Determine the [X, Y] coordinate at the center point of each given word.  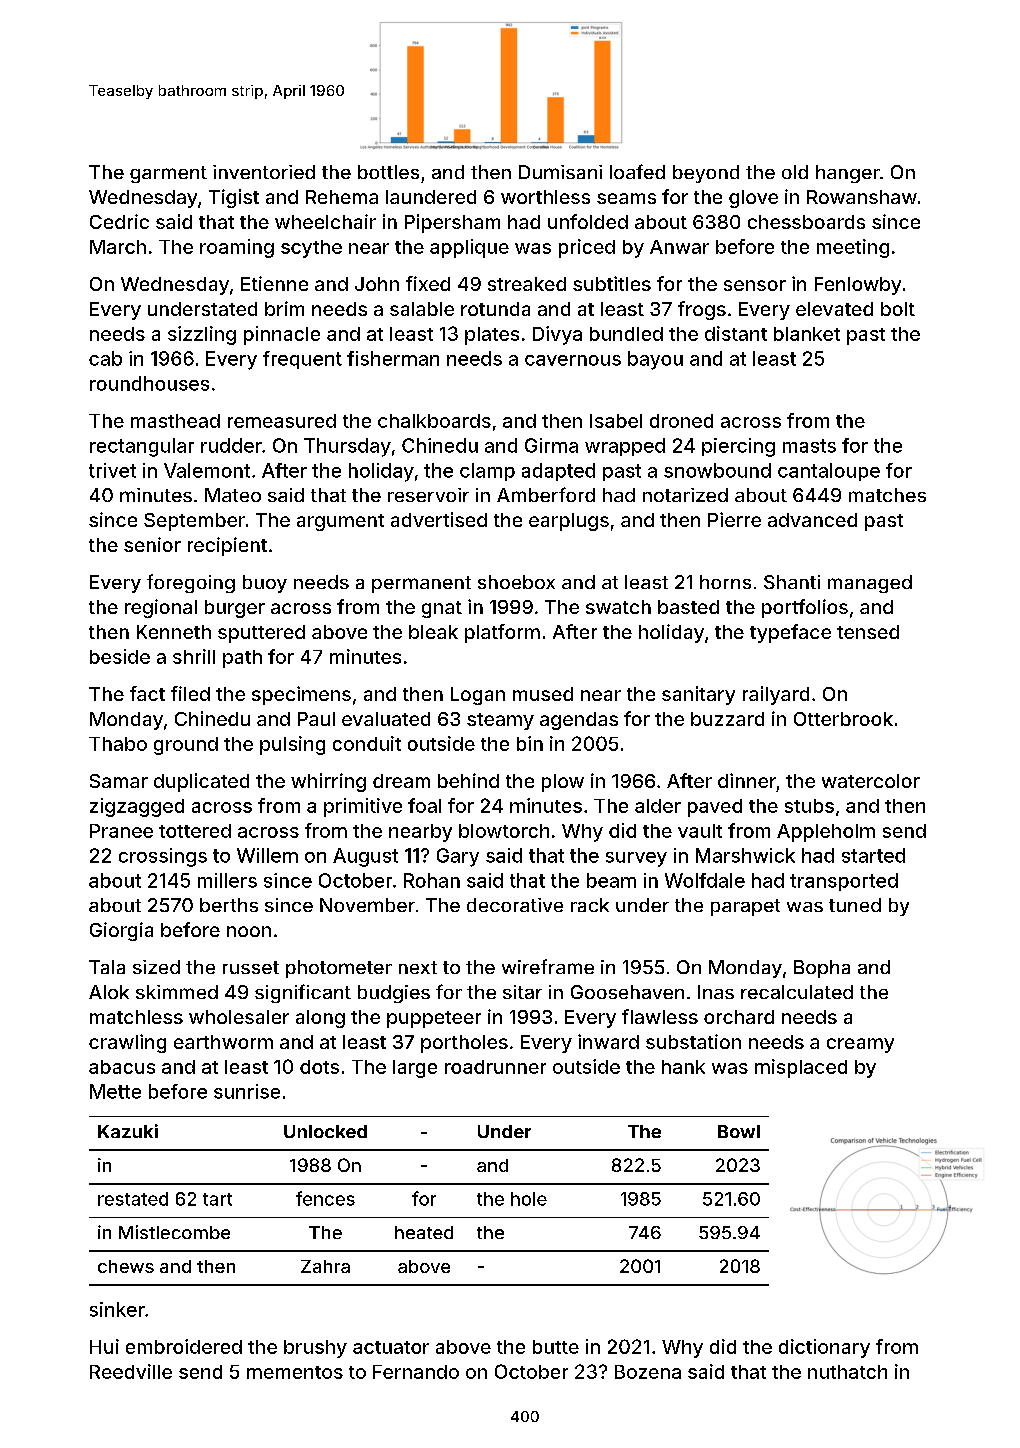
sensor [755, 285]
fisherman [393, 358]
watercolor [871, 781]
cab [105, 358]
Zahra [325, 1266]
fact [147, 693]
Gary [458, 857]
